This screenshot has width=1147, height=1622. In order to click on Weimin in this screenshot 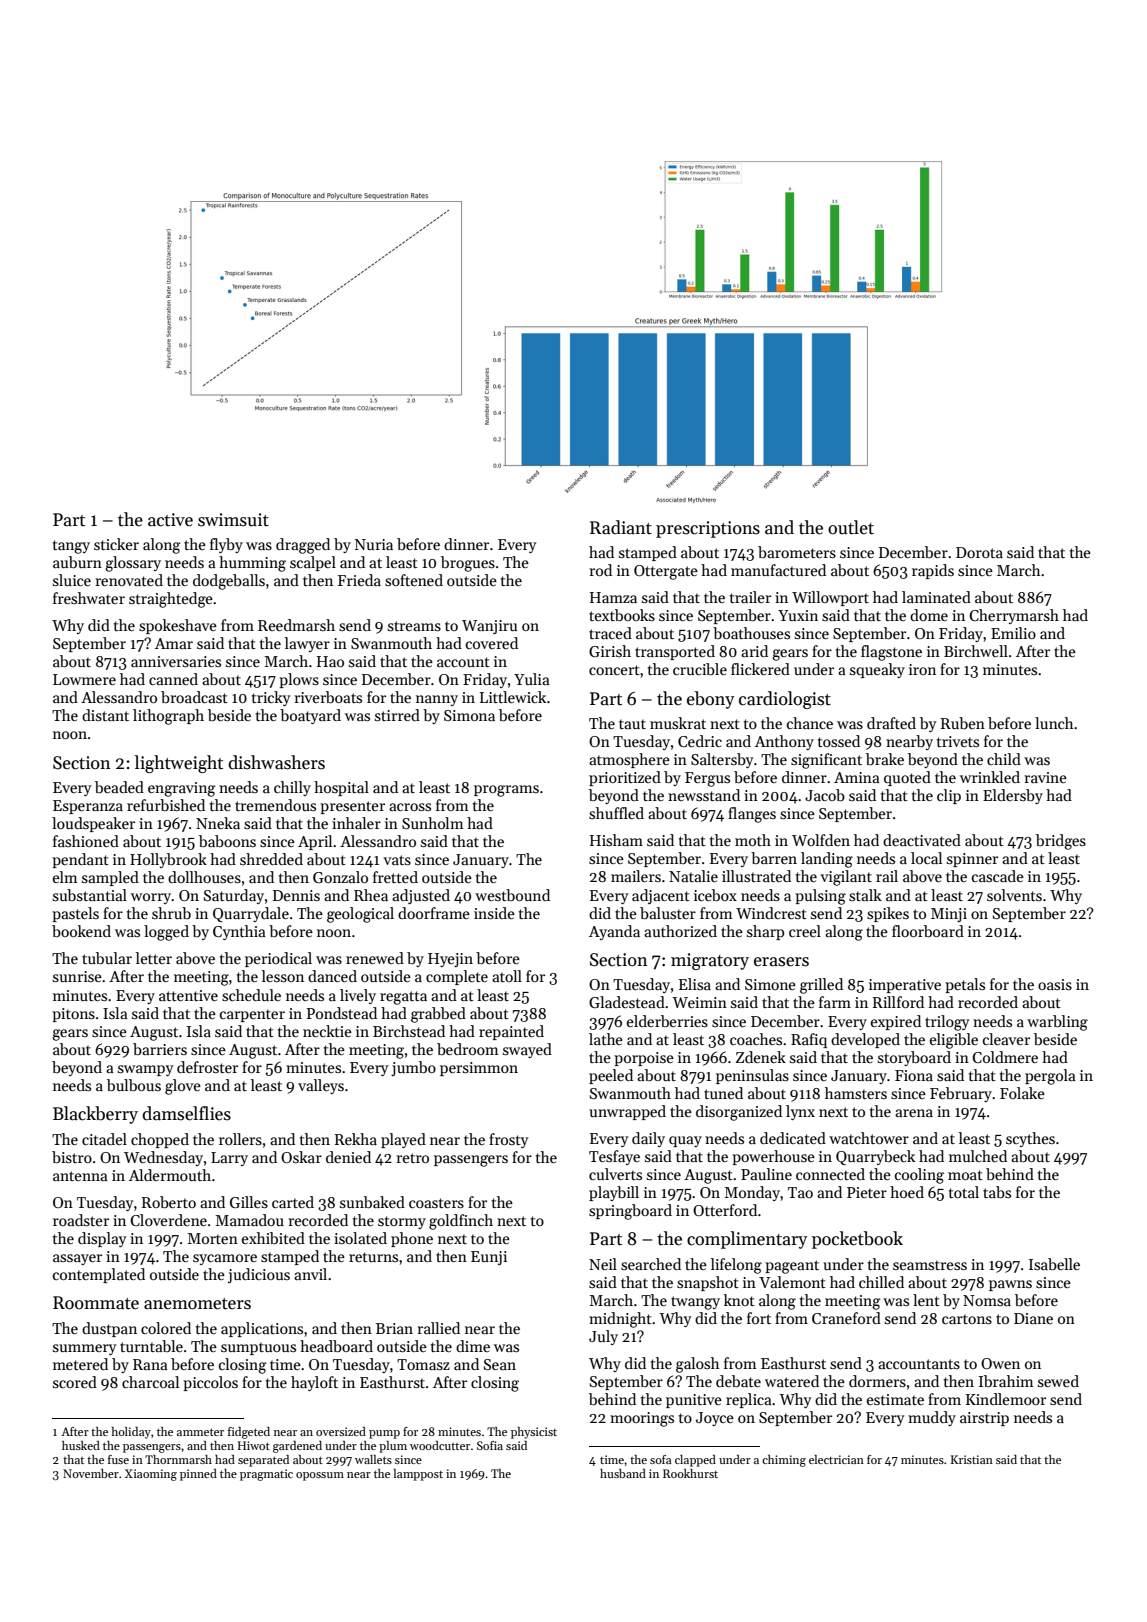, I will do `click(699, 1002)`.
